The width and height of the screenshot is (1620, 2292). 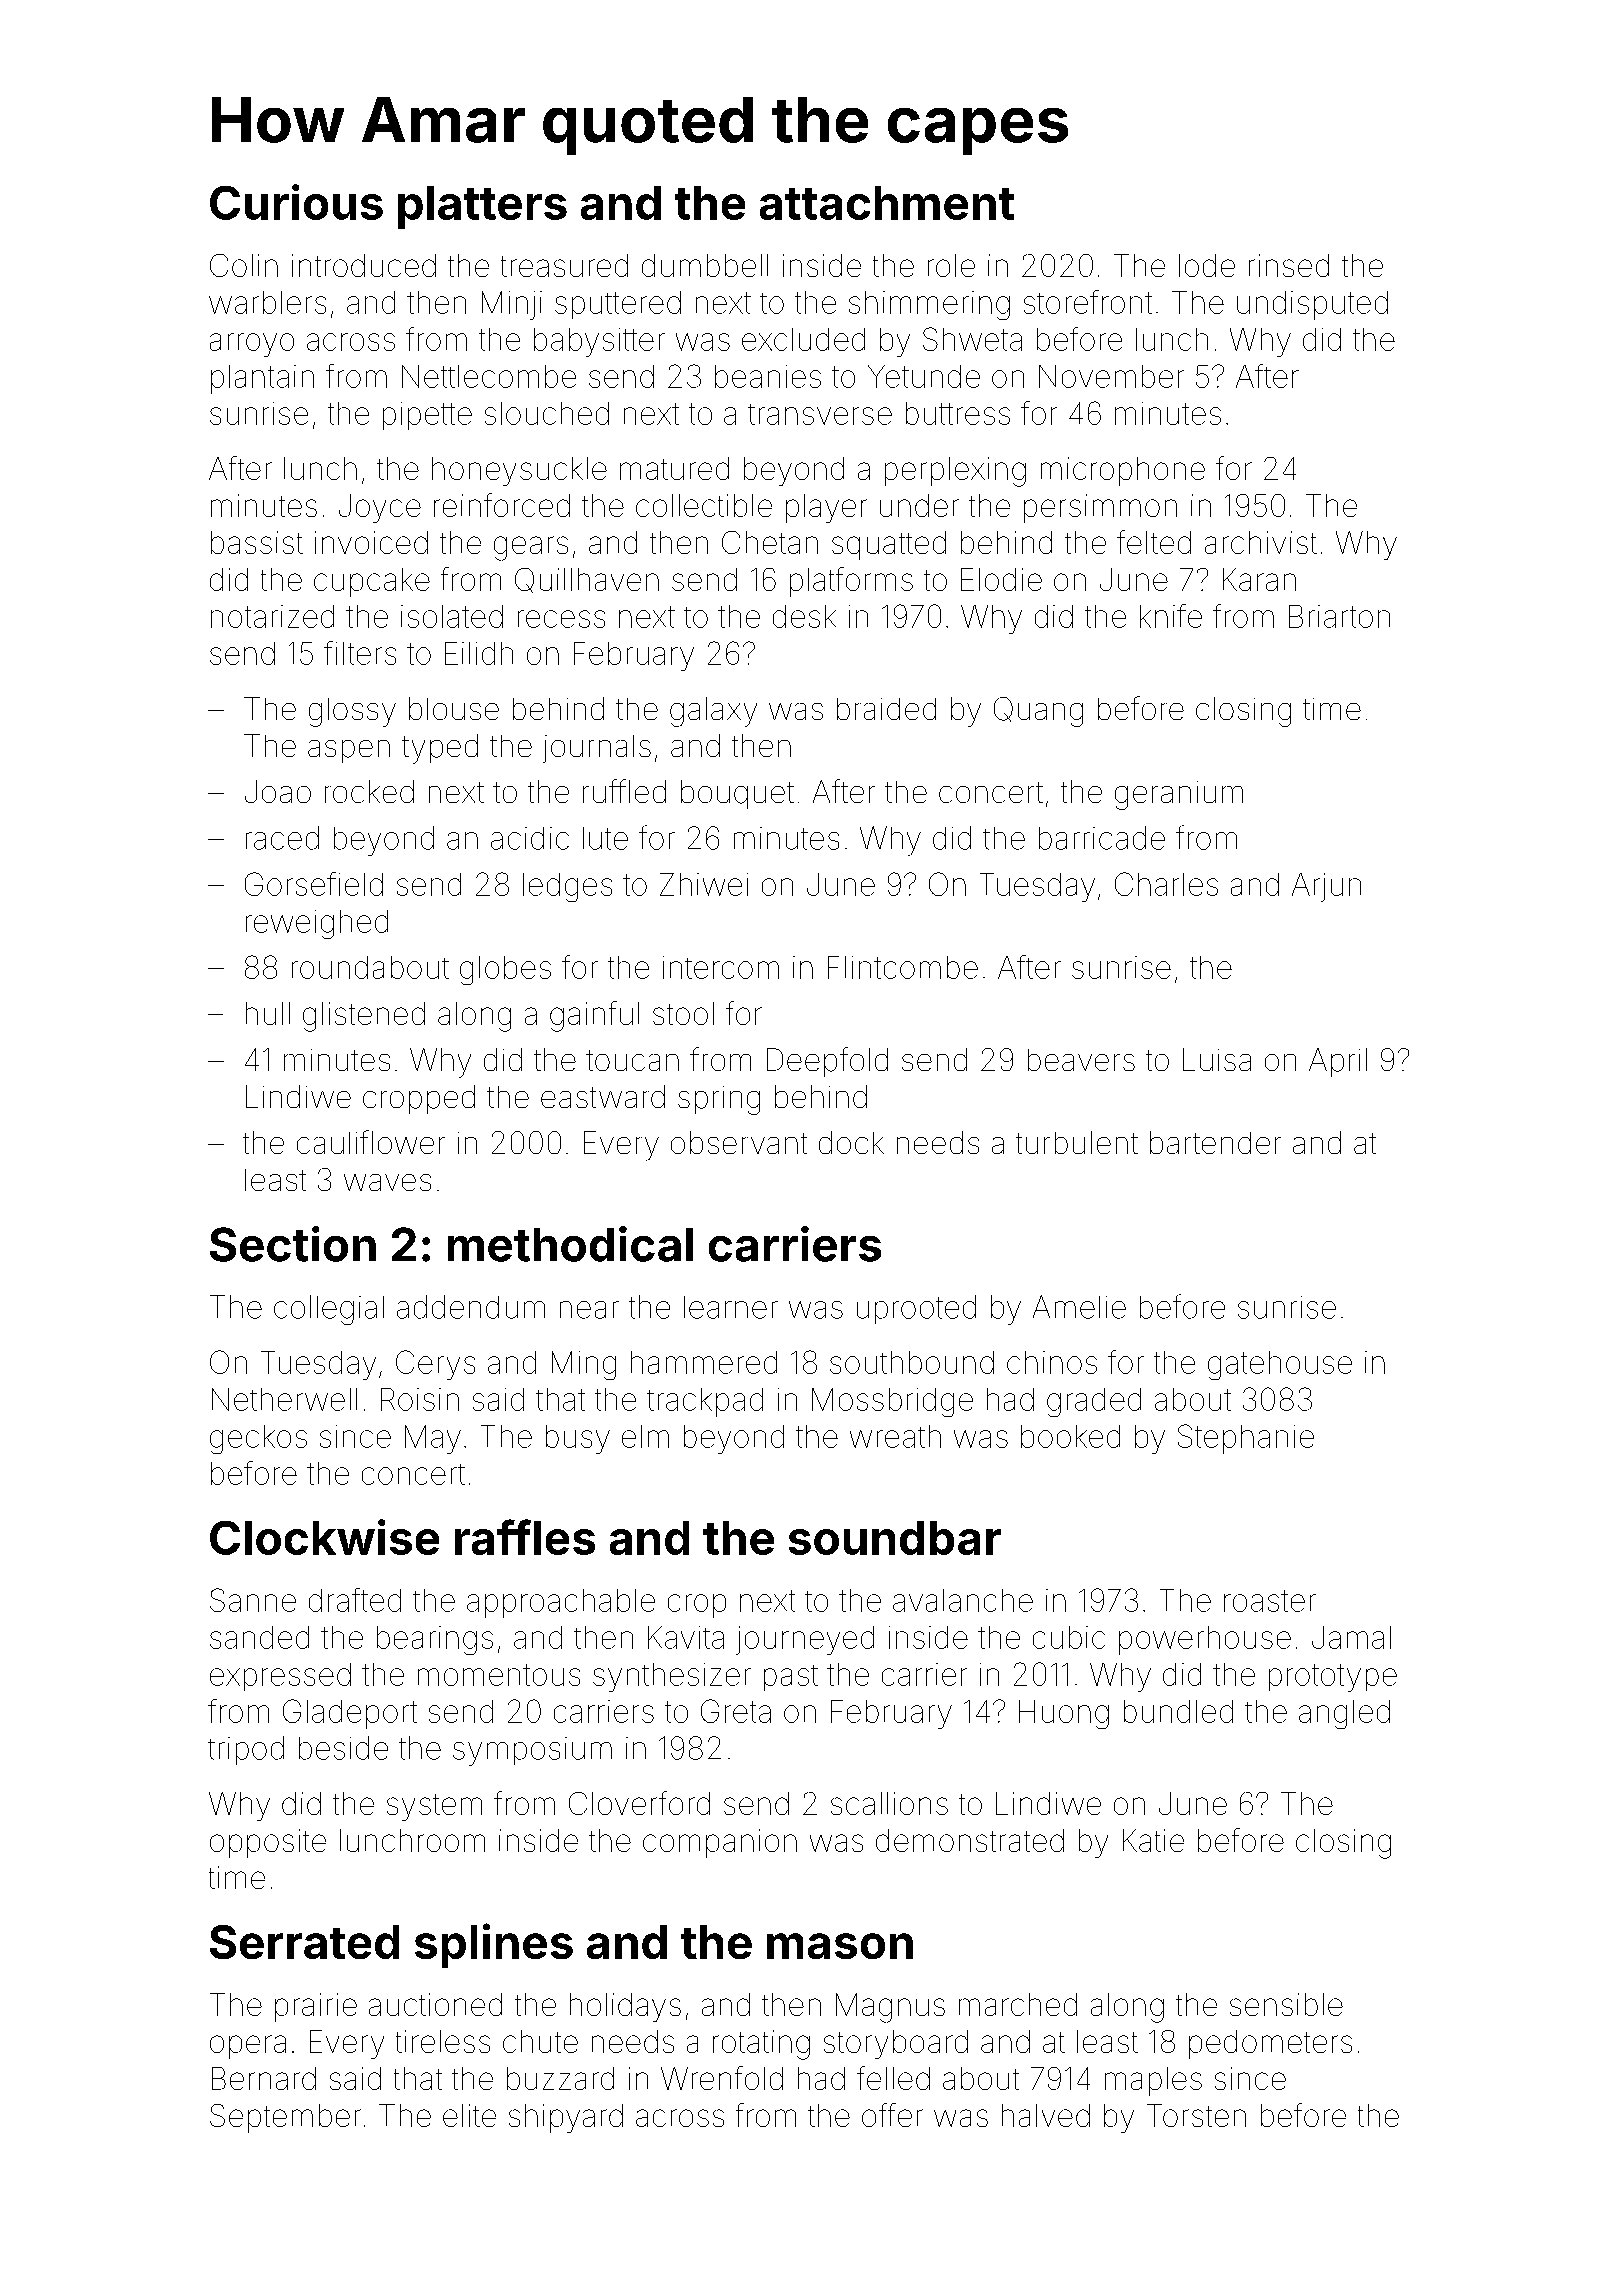 What do you see at coordinates (1289, 265) in the screenshot?
I see `rinsed` at bounding box center [1289, 265].
